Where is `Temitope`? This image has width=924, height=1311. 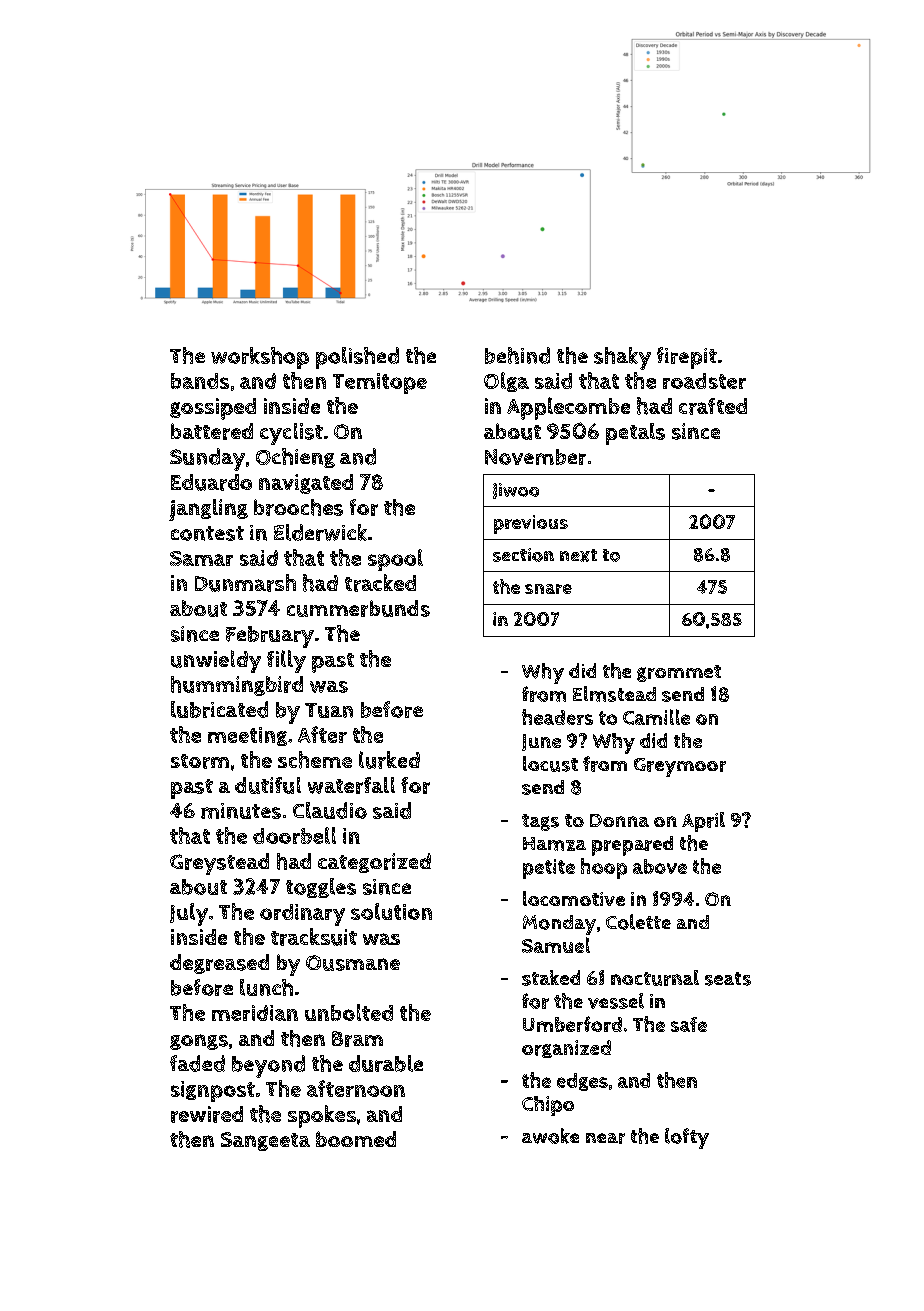
Temitope is located at coordinates (380, 383).
